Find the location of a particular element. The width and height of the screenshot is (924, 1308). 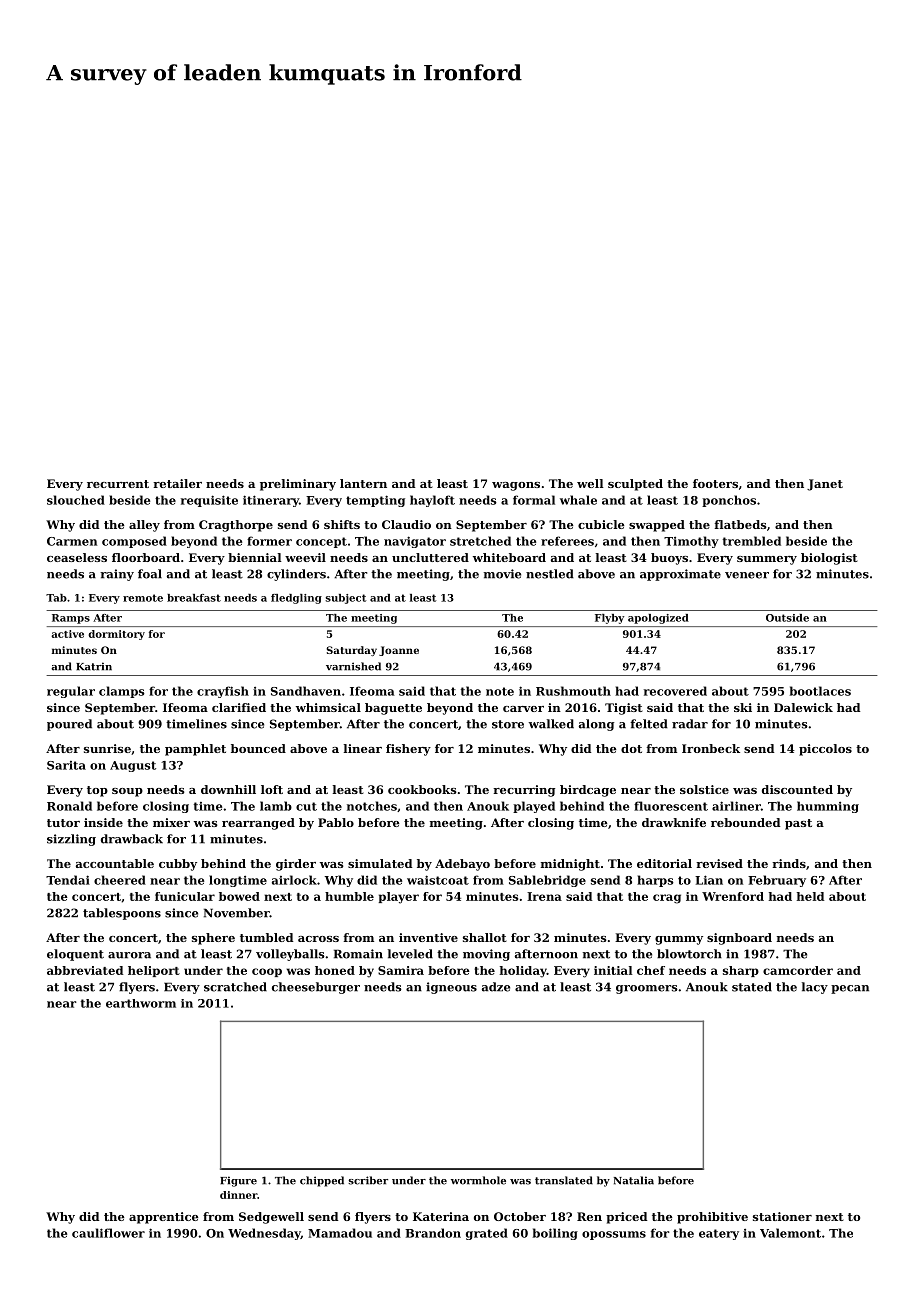

Wednesday is located at coordinates (264, 1234).
